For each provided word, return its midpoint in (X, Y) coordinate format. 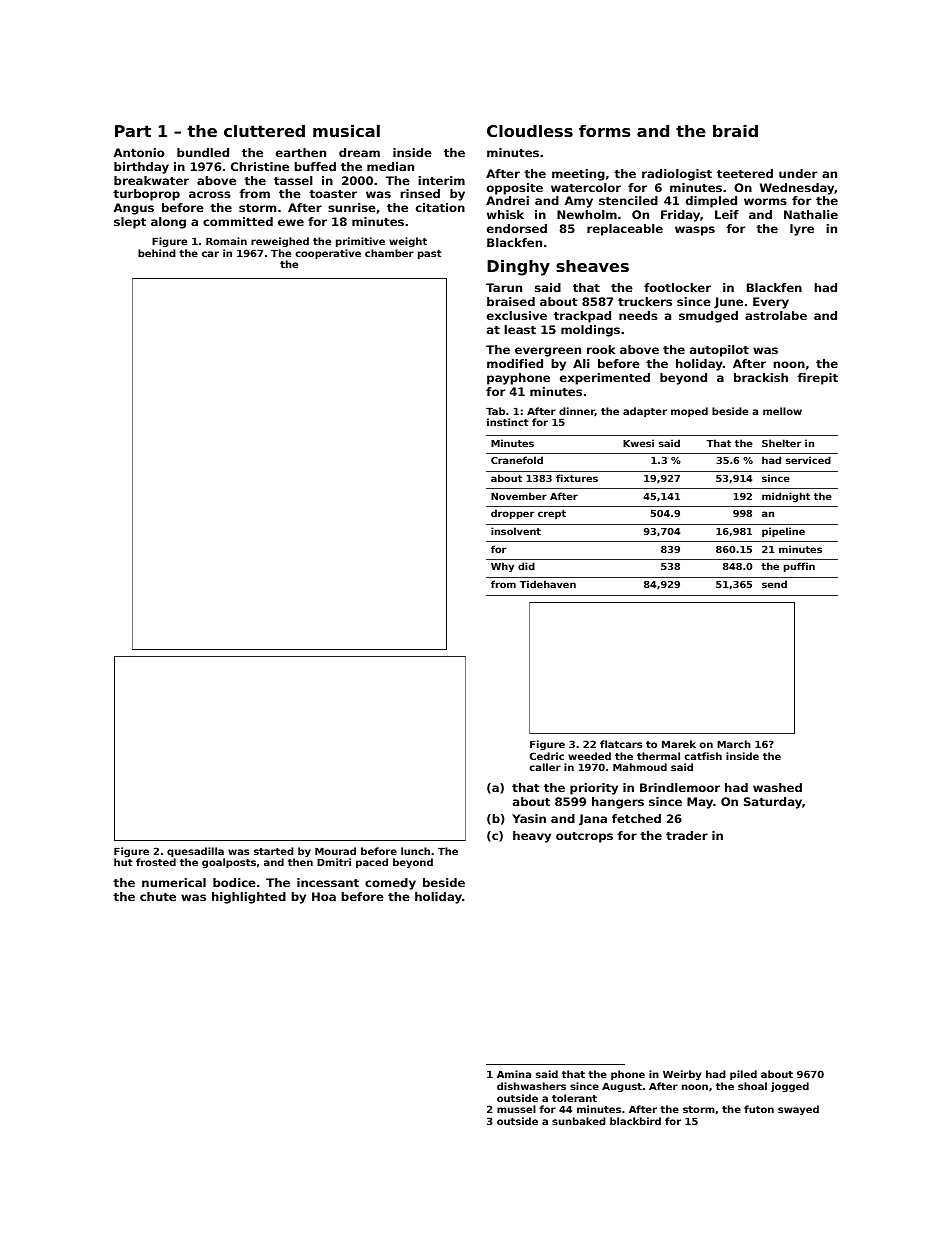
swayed (798, 1110)
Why (502, 567)
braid (735, 131)
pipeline (783, 532)
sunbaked (579, 1121)
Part (133, 131)
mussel (516, 1109)
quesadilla (195, 852)
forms (605, 131)
